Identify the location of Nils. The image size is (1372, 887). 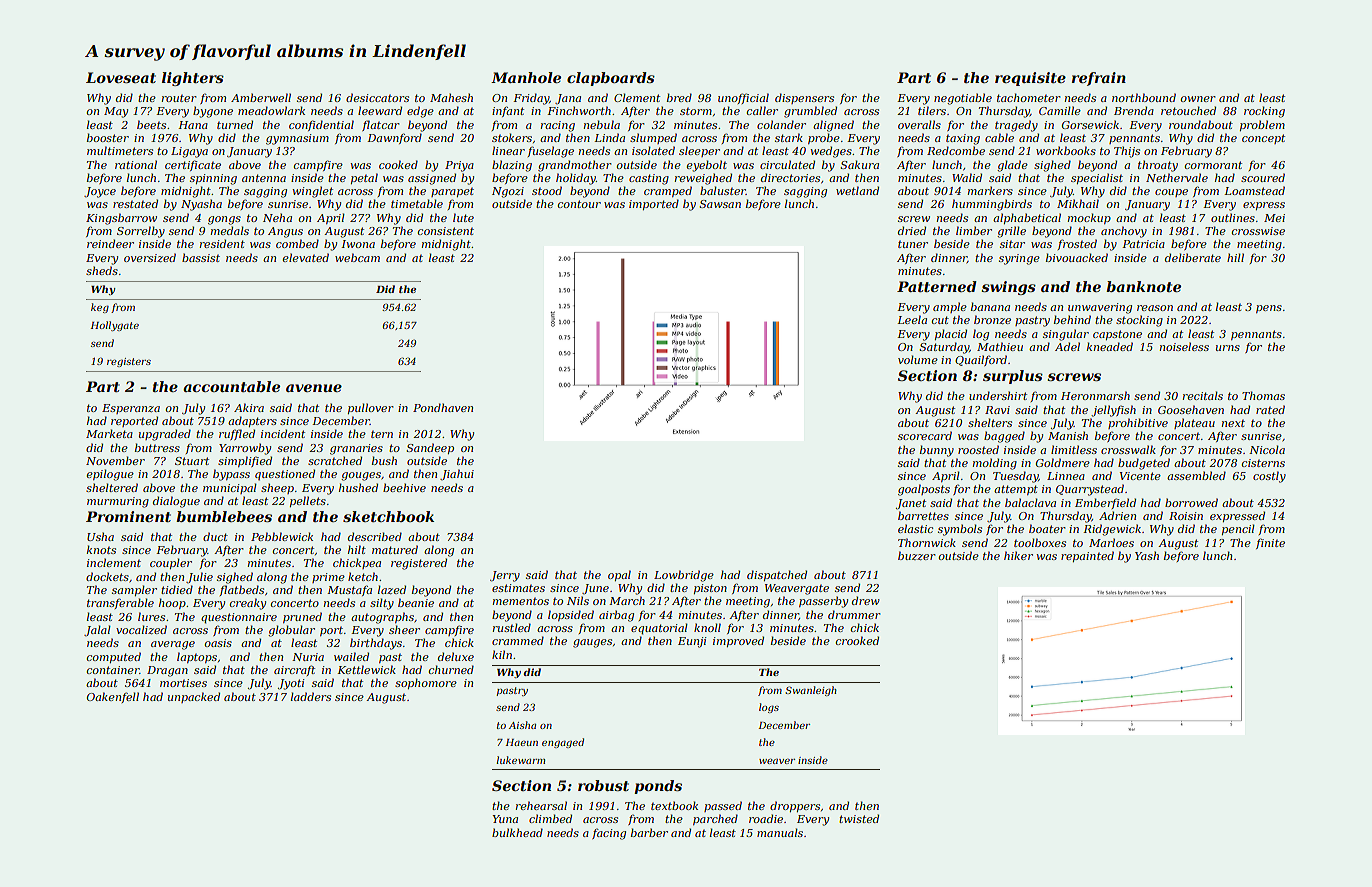
(578, 600).
